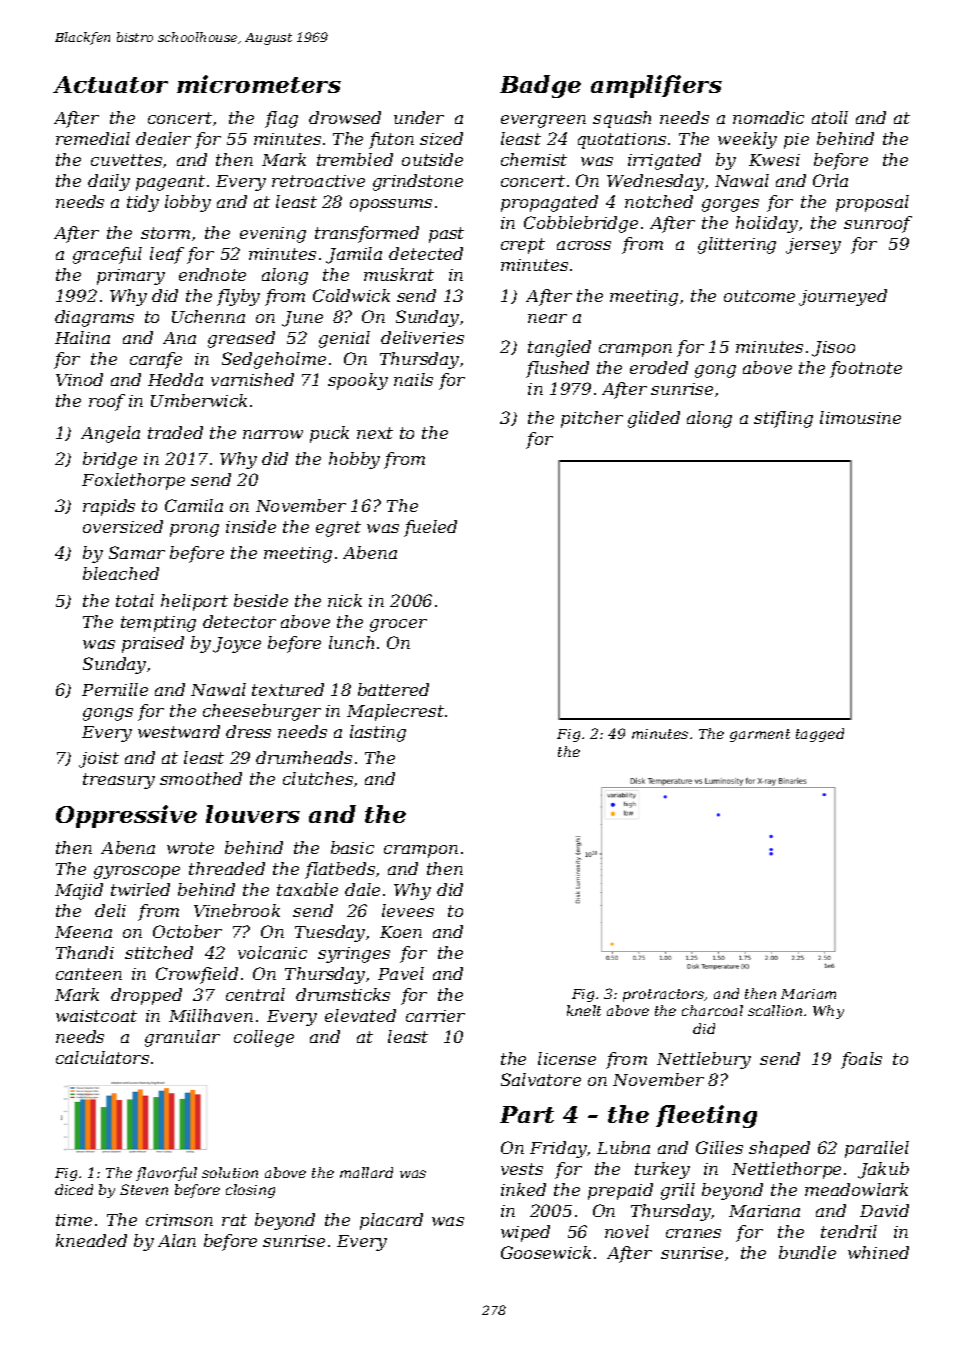 The image size is (965, 1371). Describe the element at coordinates (408, 910) in the page. I see `levees` at that location.
